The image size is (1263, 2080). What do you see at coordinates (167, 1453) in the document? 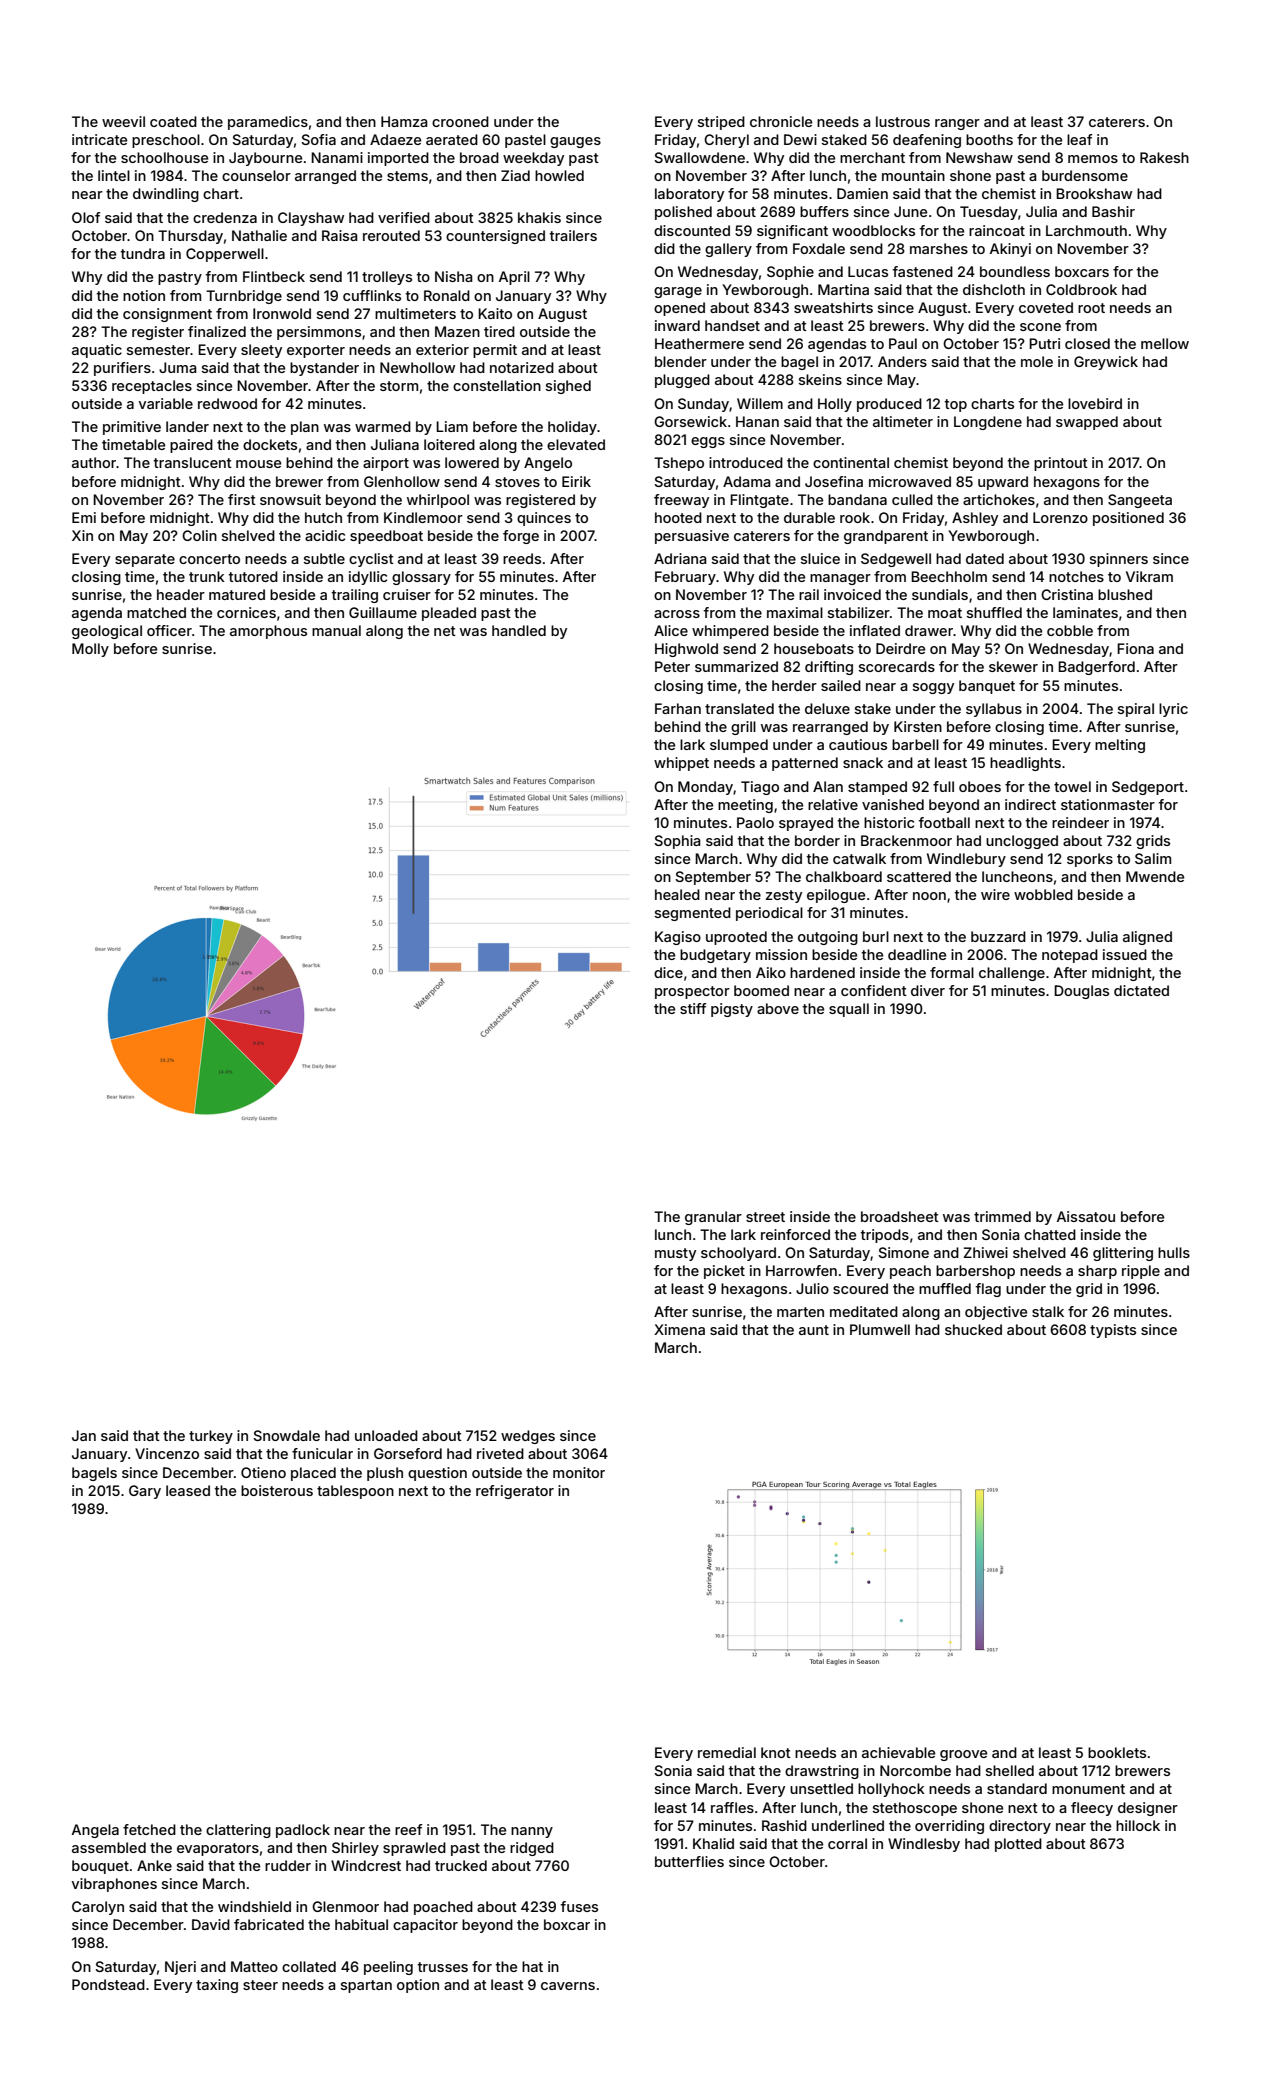
I see `Vincenzo` at bounding box center [167, 1453].
